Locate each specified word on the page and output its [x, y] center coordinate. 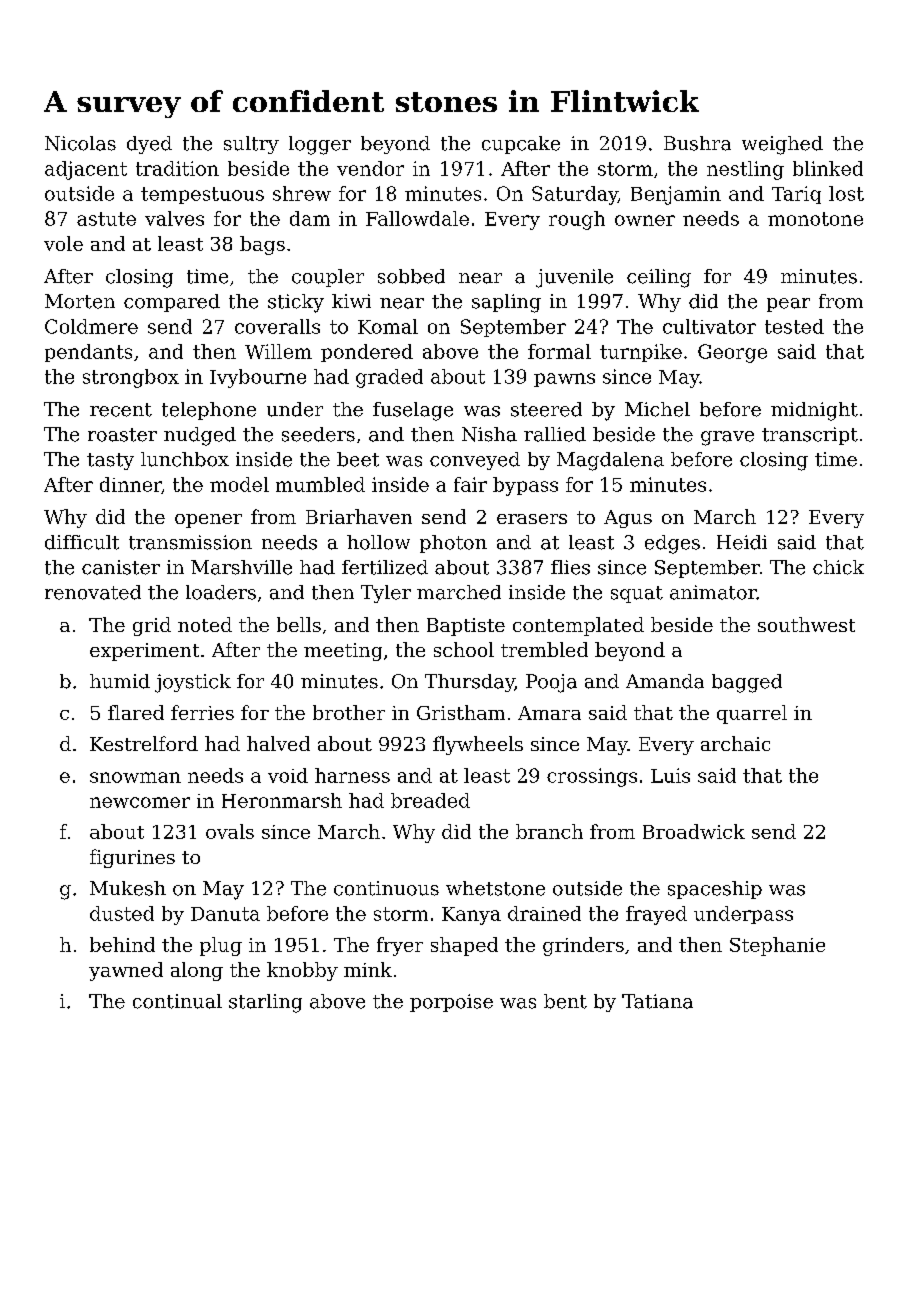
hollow [378, 542]
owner [645, 220]
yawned [126, 971]
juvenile [574, 278]
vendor [370, 168]
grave [727, 438]
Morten [80, 301]
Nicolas [80, 143]
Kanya [471, 916]
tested [794, 326]
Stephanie [777, 946]
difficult [82, 542]
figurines [132, 858]
